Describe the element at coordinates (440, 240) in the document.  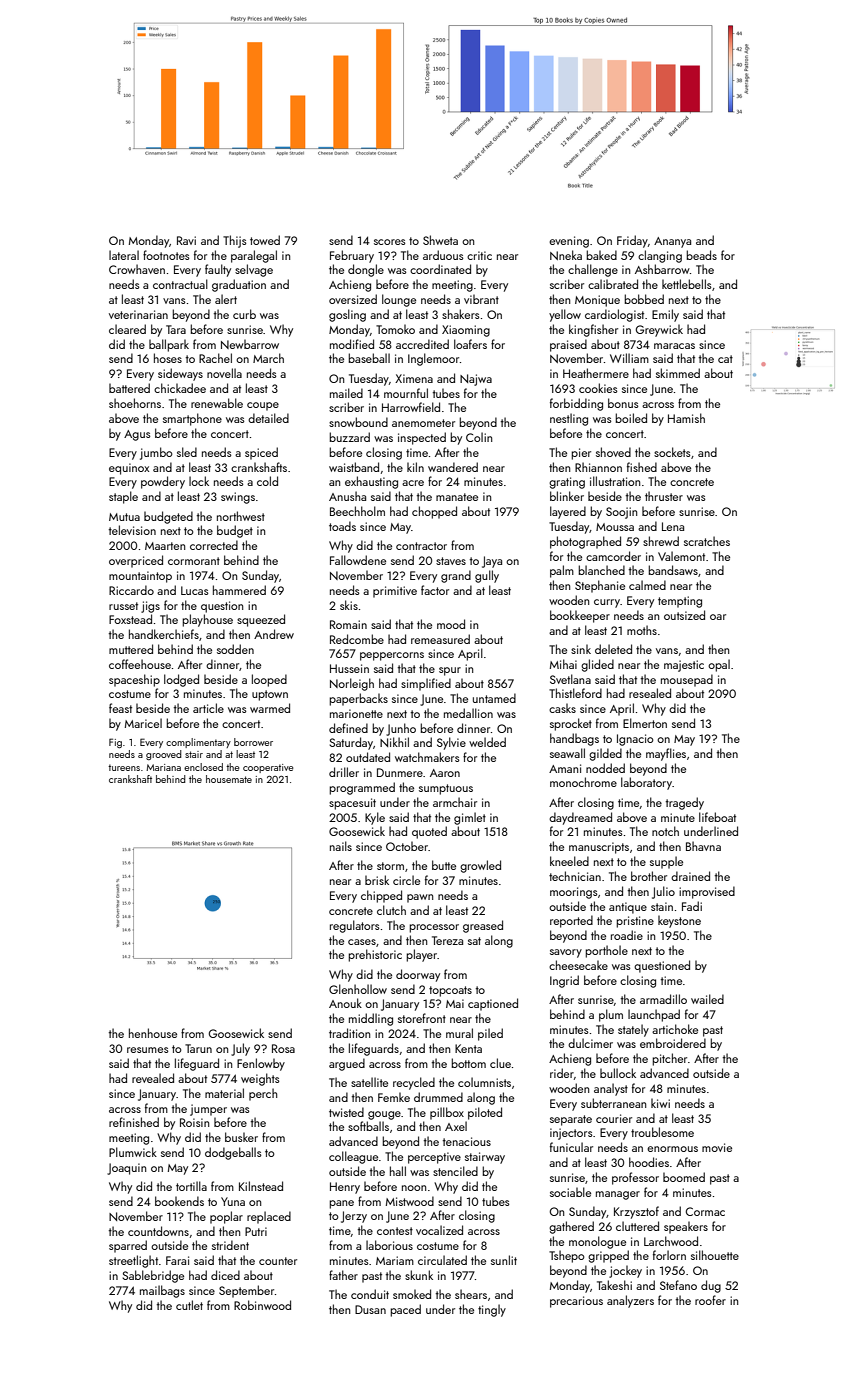
I see `Shweta` at that location.
